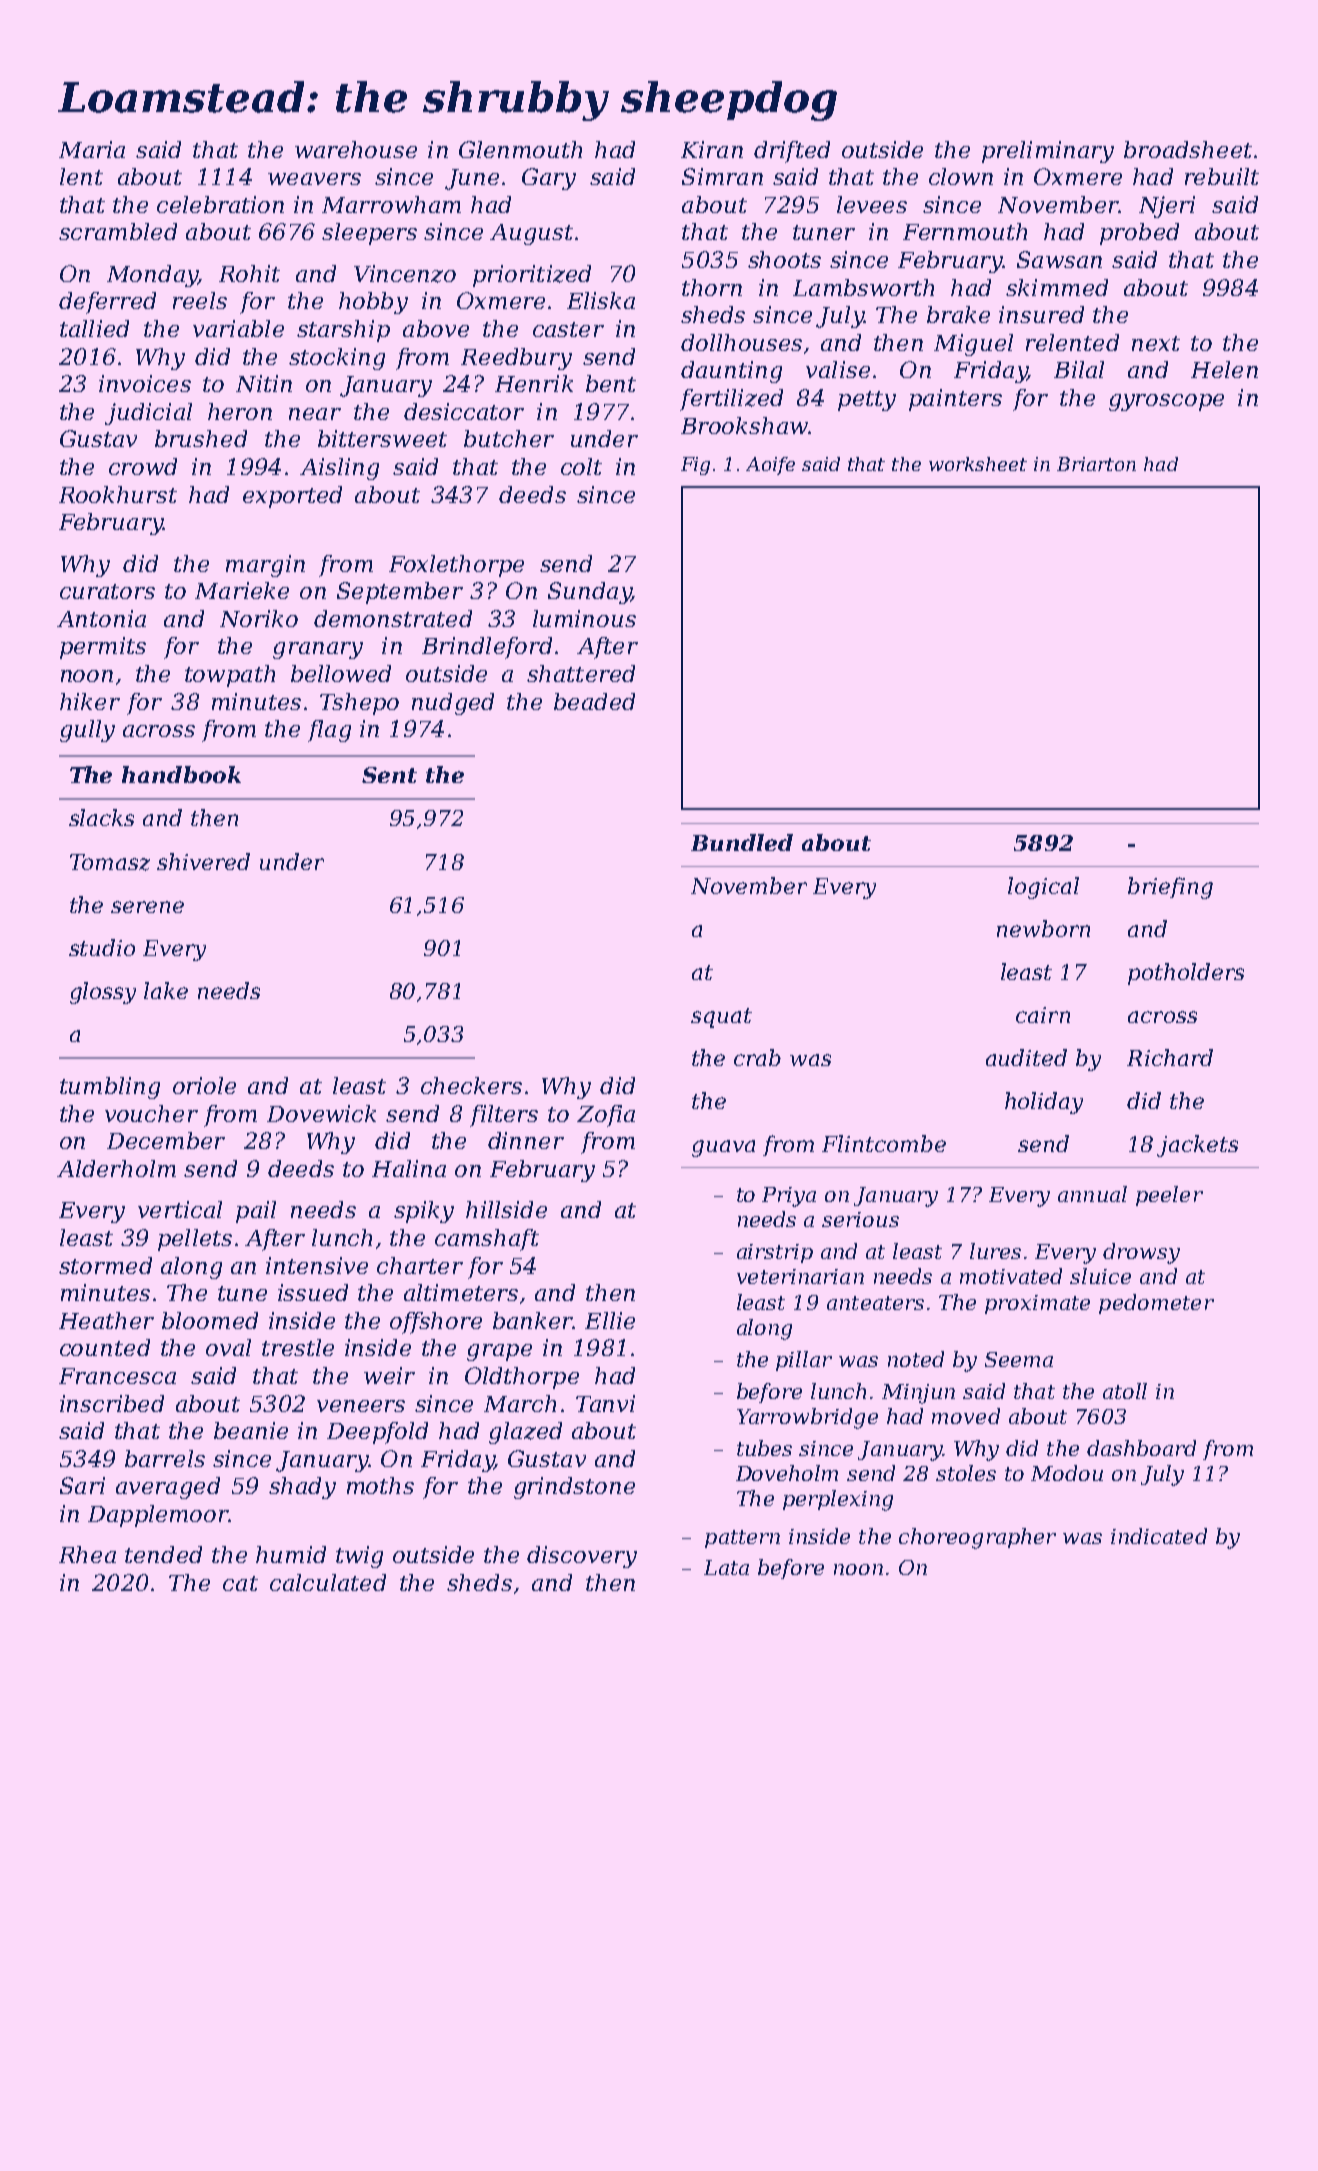 The height and width of the screenshot is (2171, 1318). What do you see at coordinates (356, 149) in the screenshot?
I see `warehouse` at bounding box center [356, 149].
